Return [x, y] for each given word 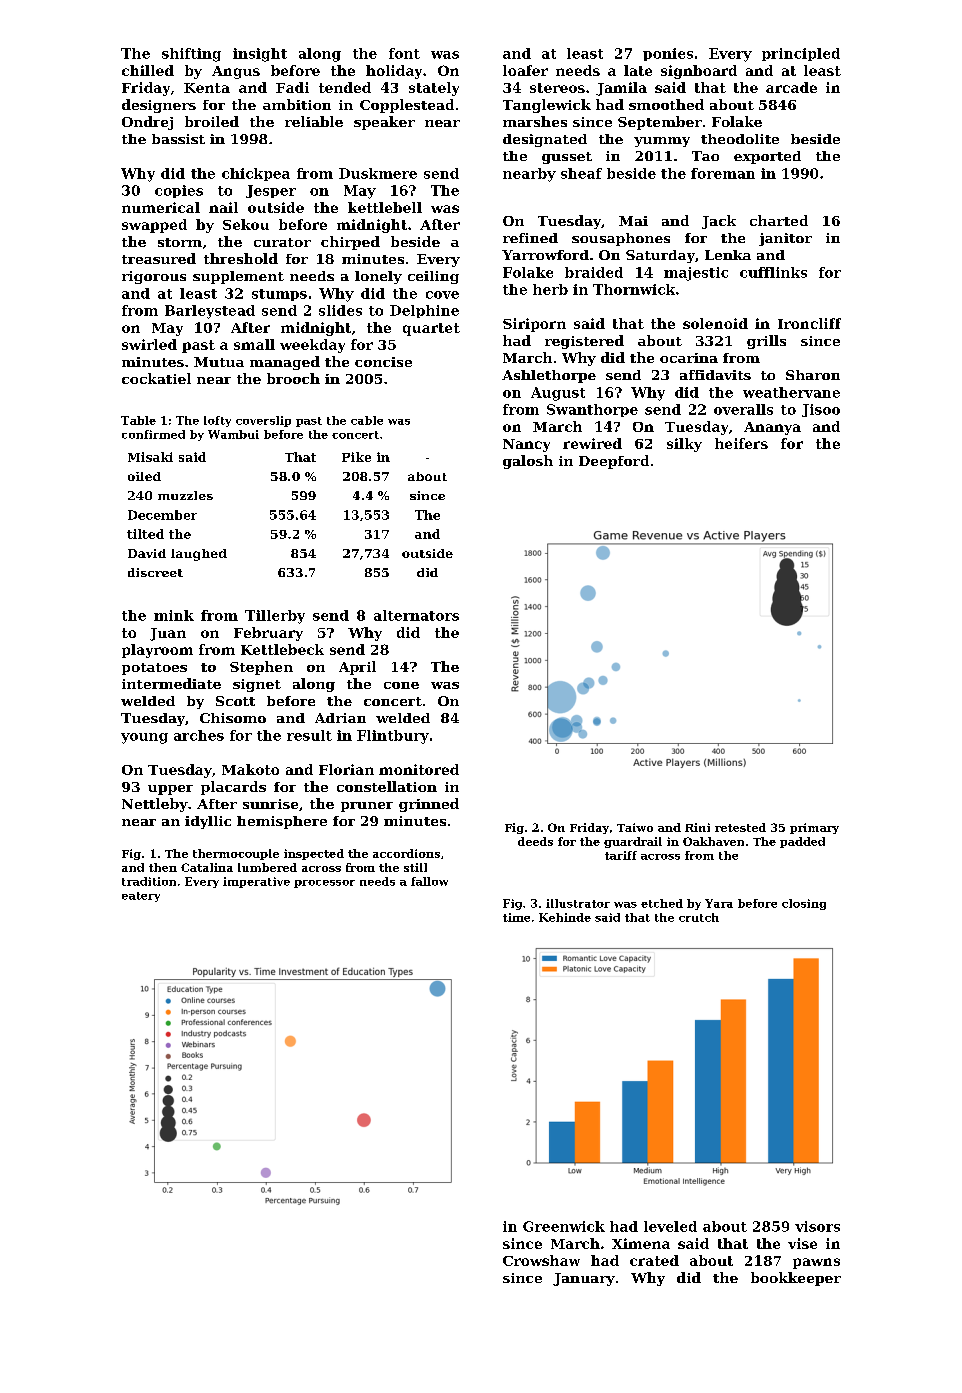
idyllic [208, 822]
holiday [394, 72]
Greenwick [564, 1226]
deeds [535, 841]
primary [814, 828]
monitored [419, 769]
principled [801, 54]
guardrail [633, 842]
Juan [168, 634]
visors [817, 1226]
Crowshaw [541, 1260]
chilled [148, 70]
